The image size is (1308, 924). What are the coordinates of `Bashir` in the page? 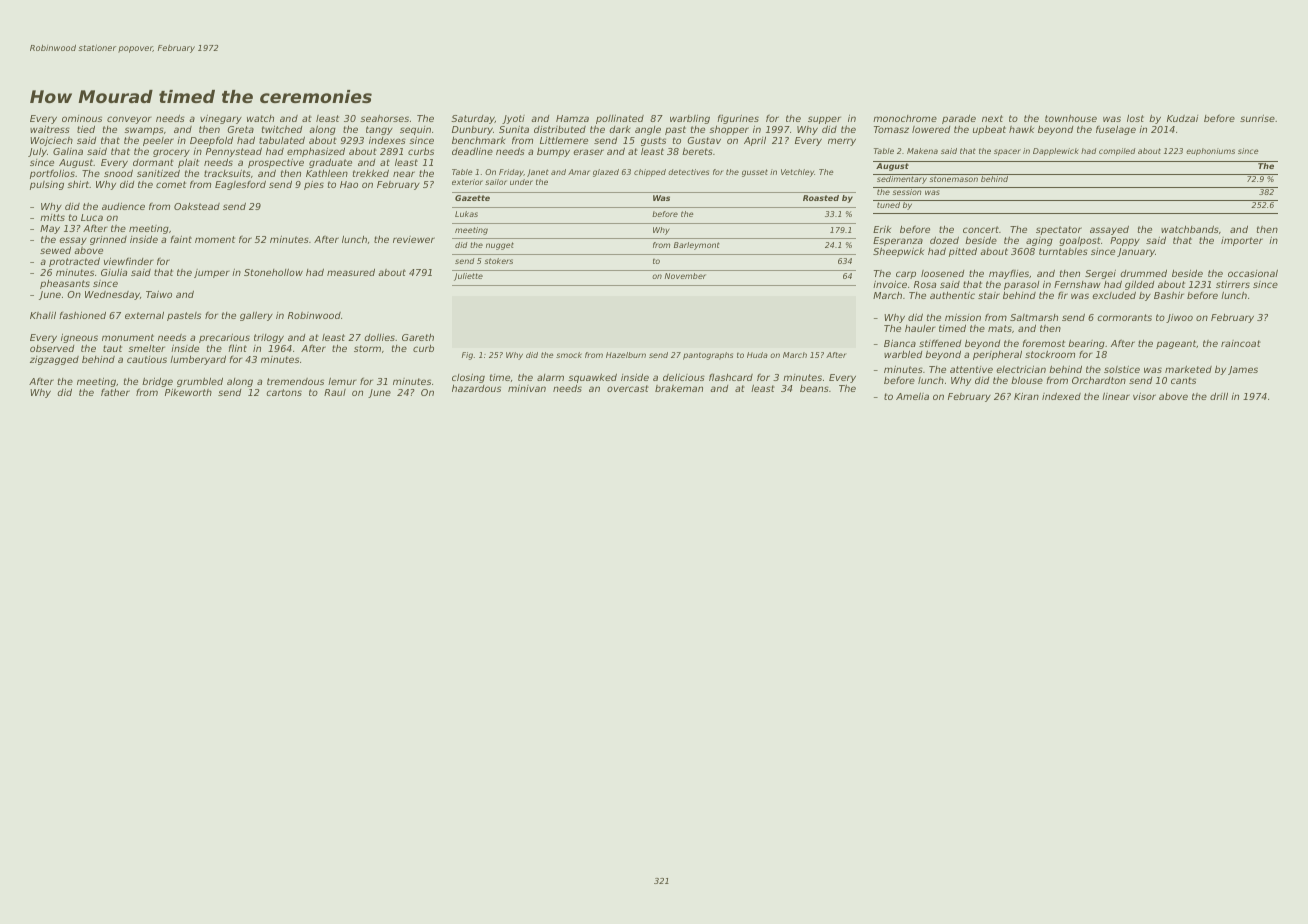 It's located at (1169, 295).
